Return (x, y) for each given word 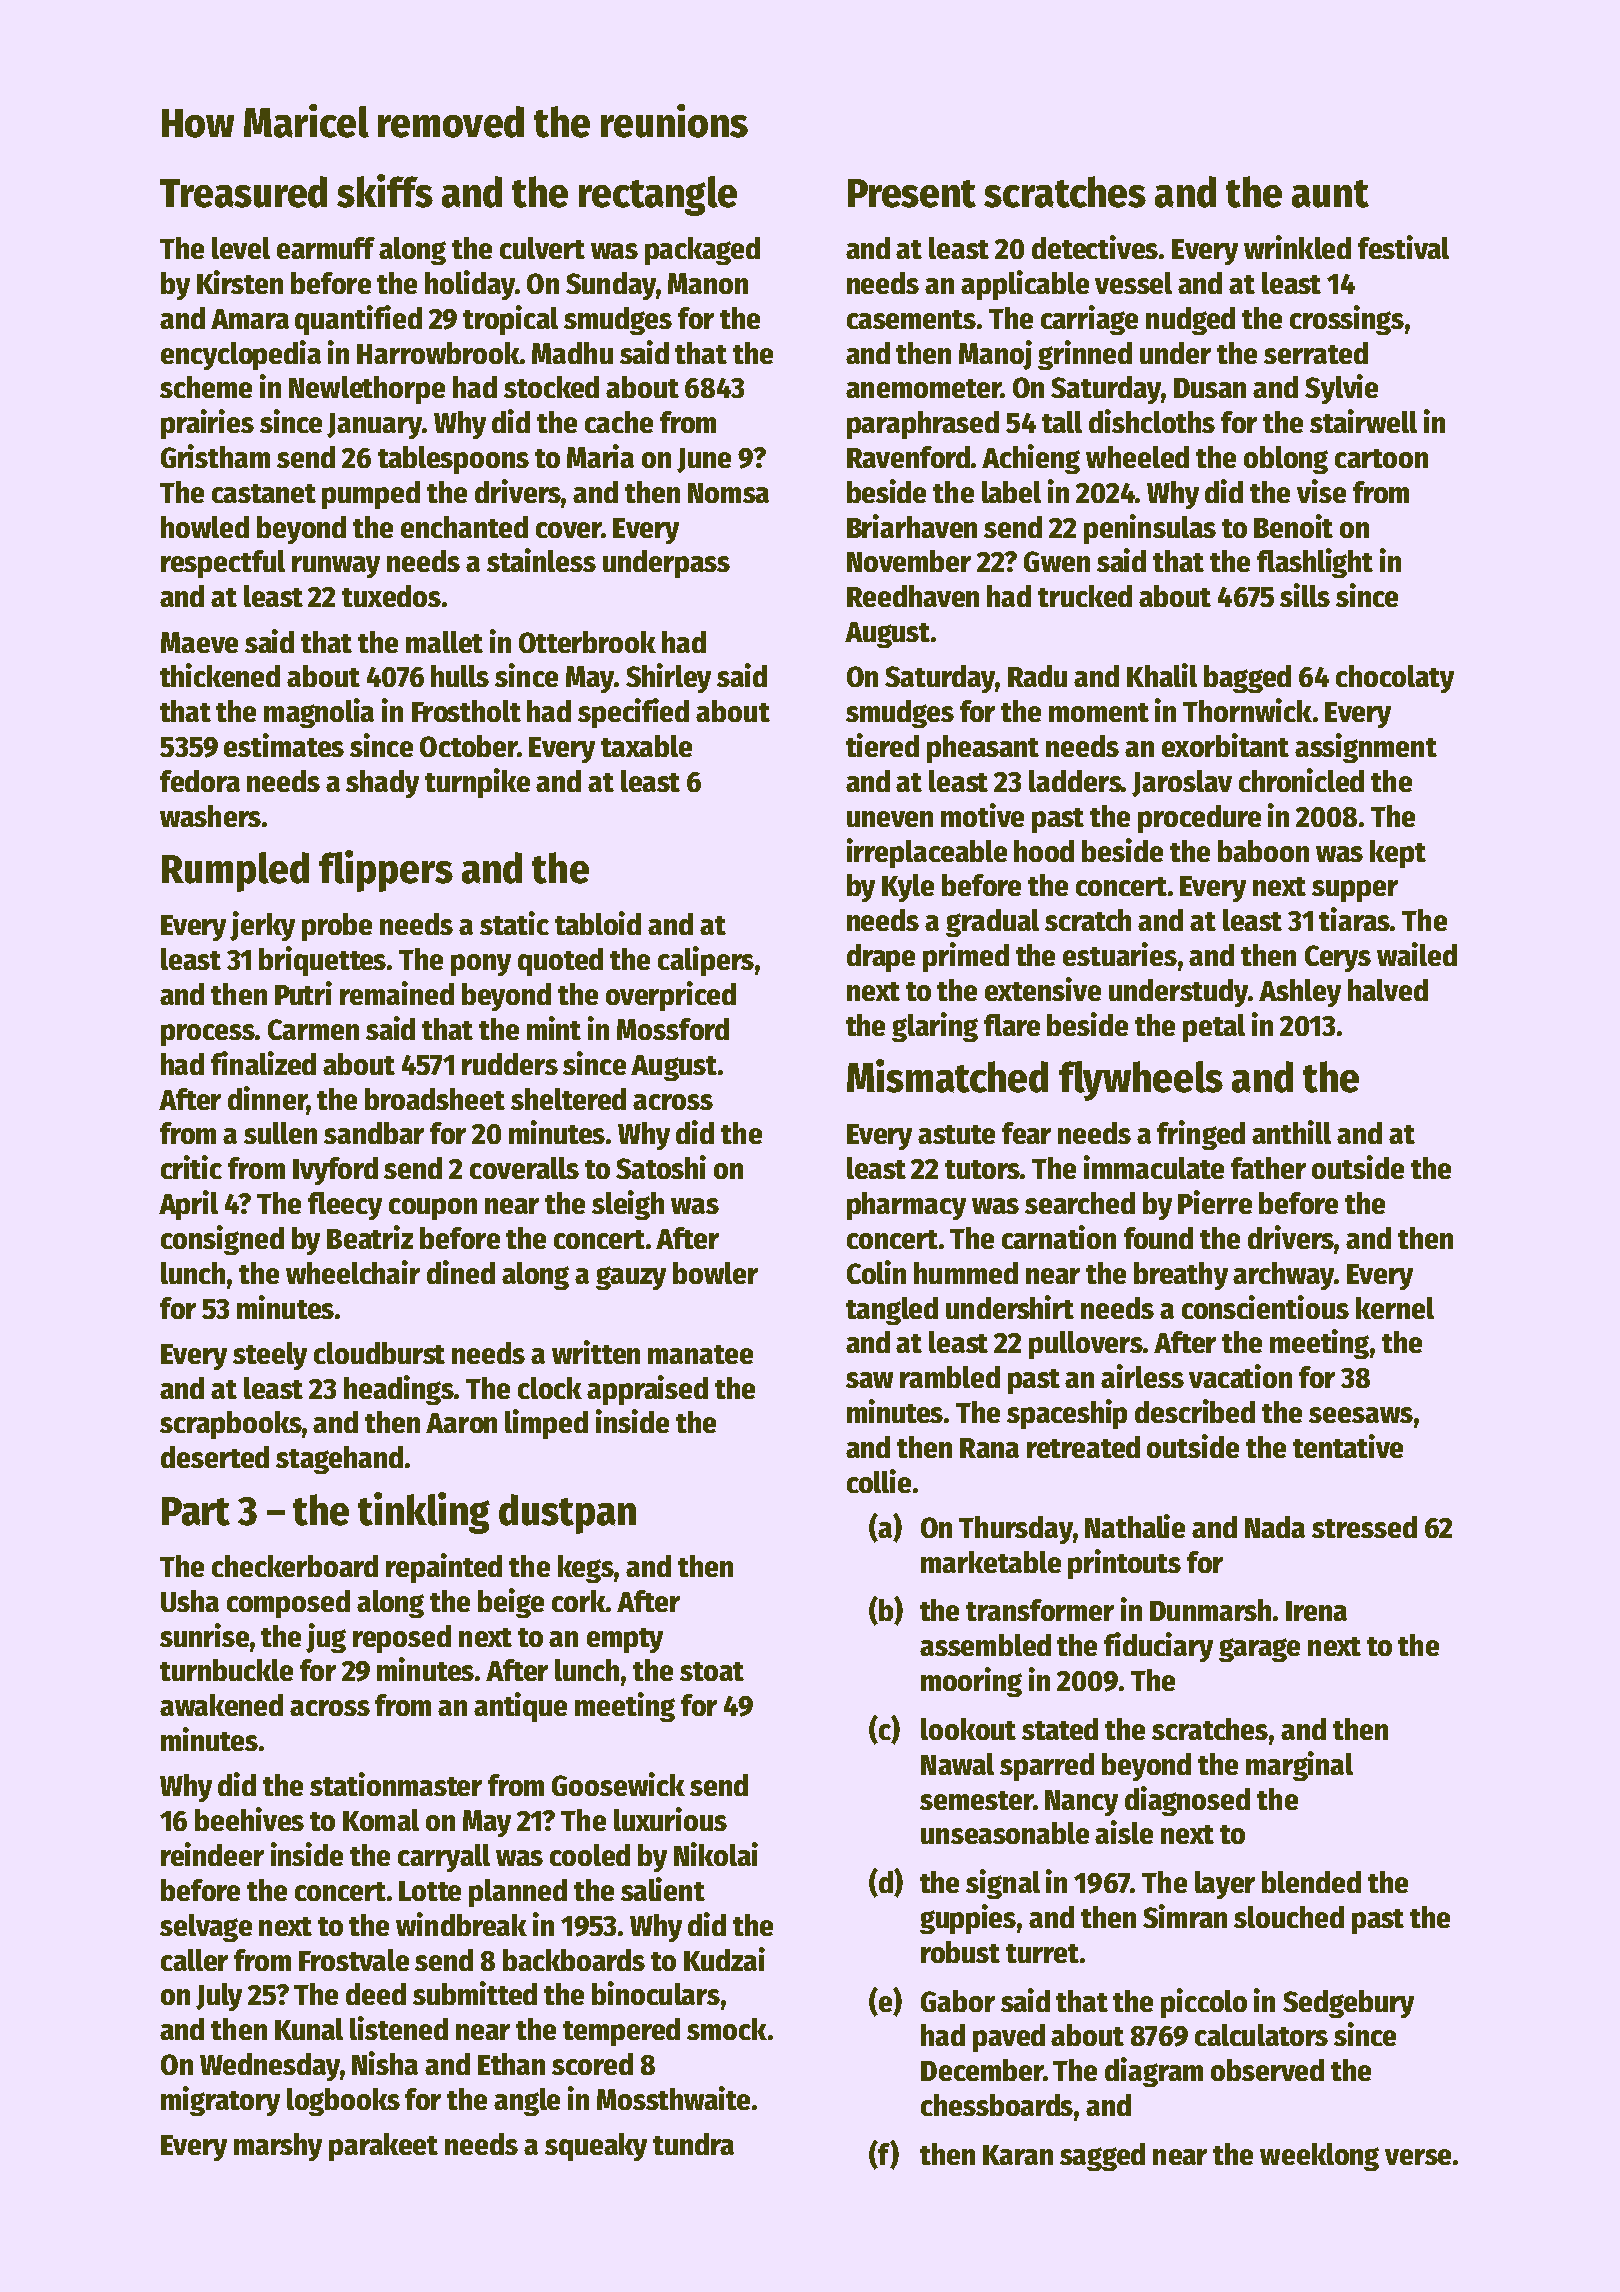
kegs (586, 1569)
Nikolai (716, 1854)
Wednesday (270, 2067)
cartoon (1381, 458)
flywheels (1141, 1081)
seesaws (1361, 1415)
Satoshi (661, 1167)
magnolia (319, 713)
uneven (890, 819)
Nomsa (728, 493)
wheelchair (353, 1272)
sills (1305, 595)
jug (326, 1638)
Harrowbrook (438, 353)
